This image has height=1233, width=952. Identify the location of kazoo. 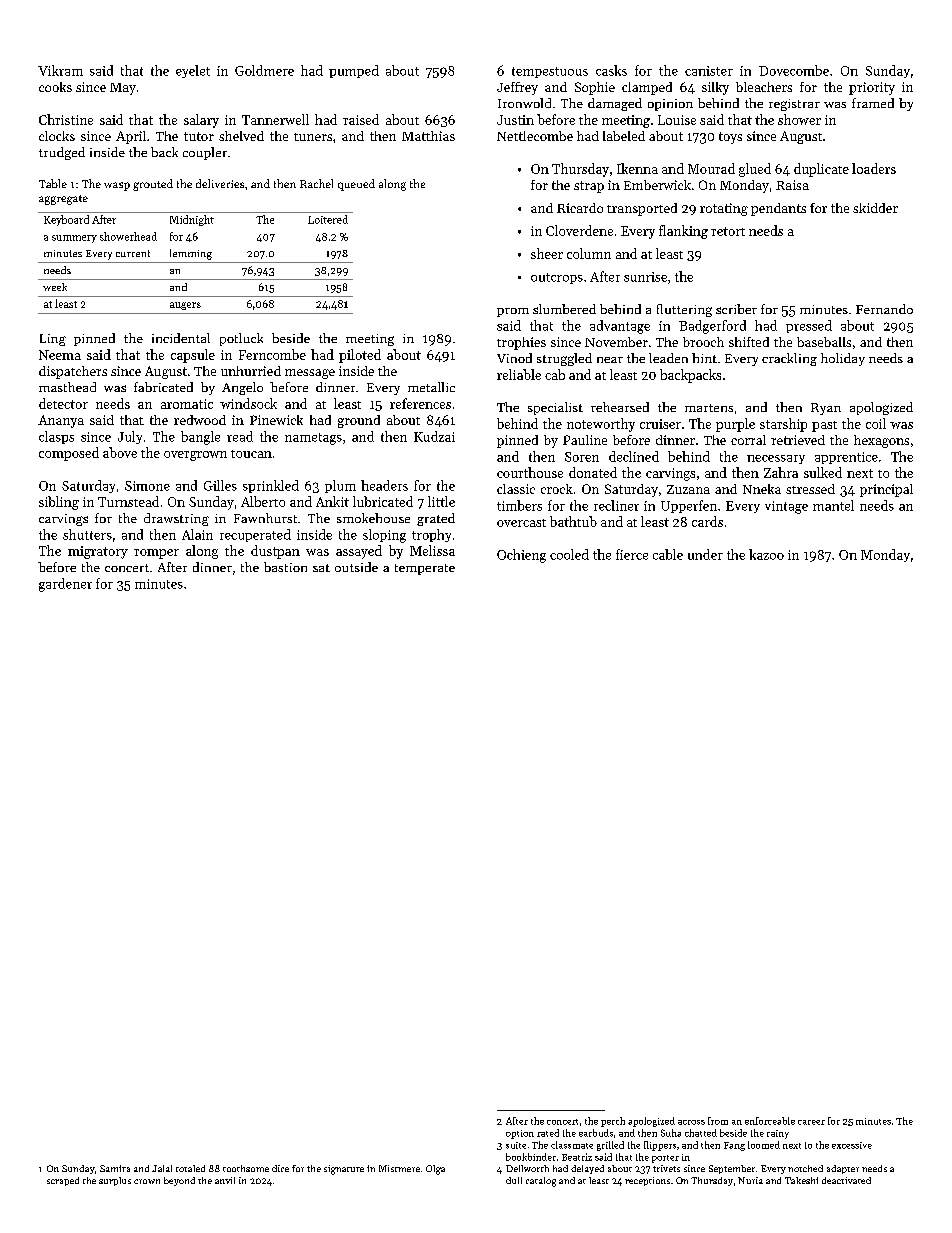
(766, 554).
